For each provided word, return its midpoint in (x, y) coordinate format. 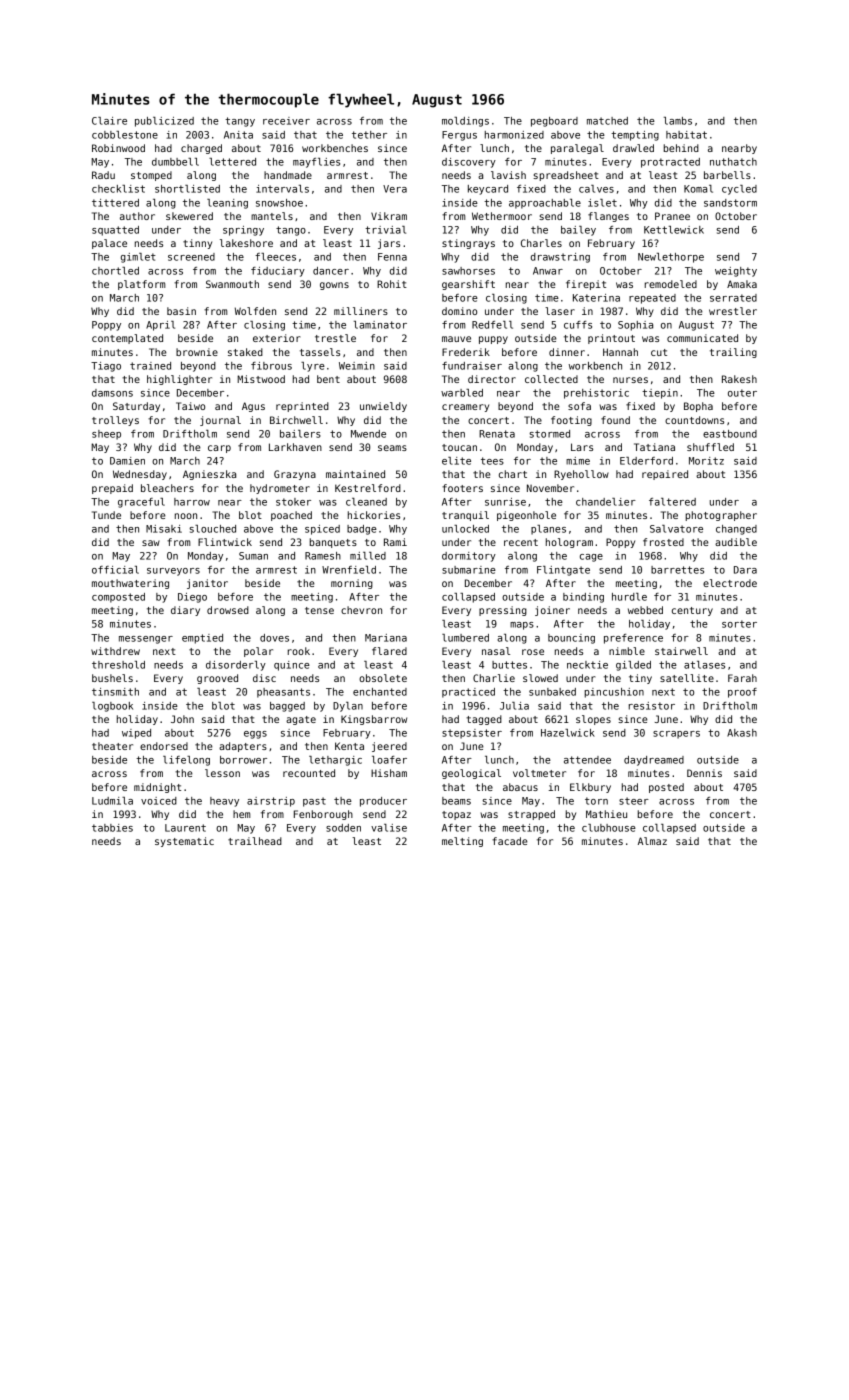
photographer (721, 516)
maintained (355, 474)
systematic (184, 842)
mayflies (316, 163)
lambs (678, 121)
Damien (127, 461)
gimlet (138, 258)
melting (462, 842)
